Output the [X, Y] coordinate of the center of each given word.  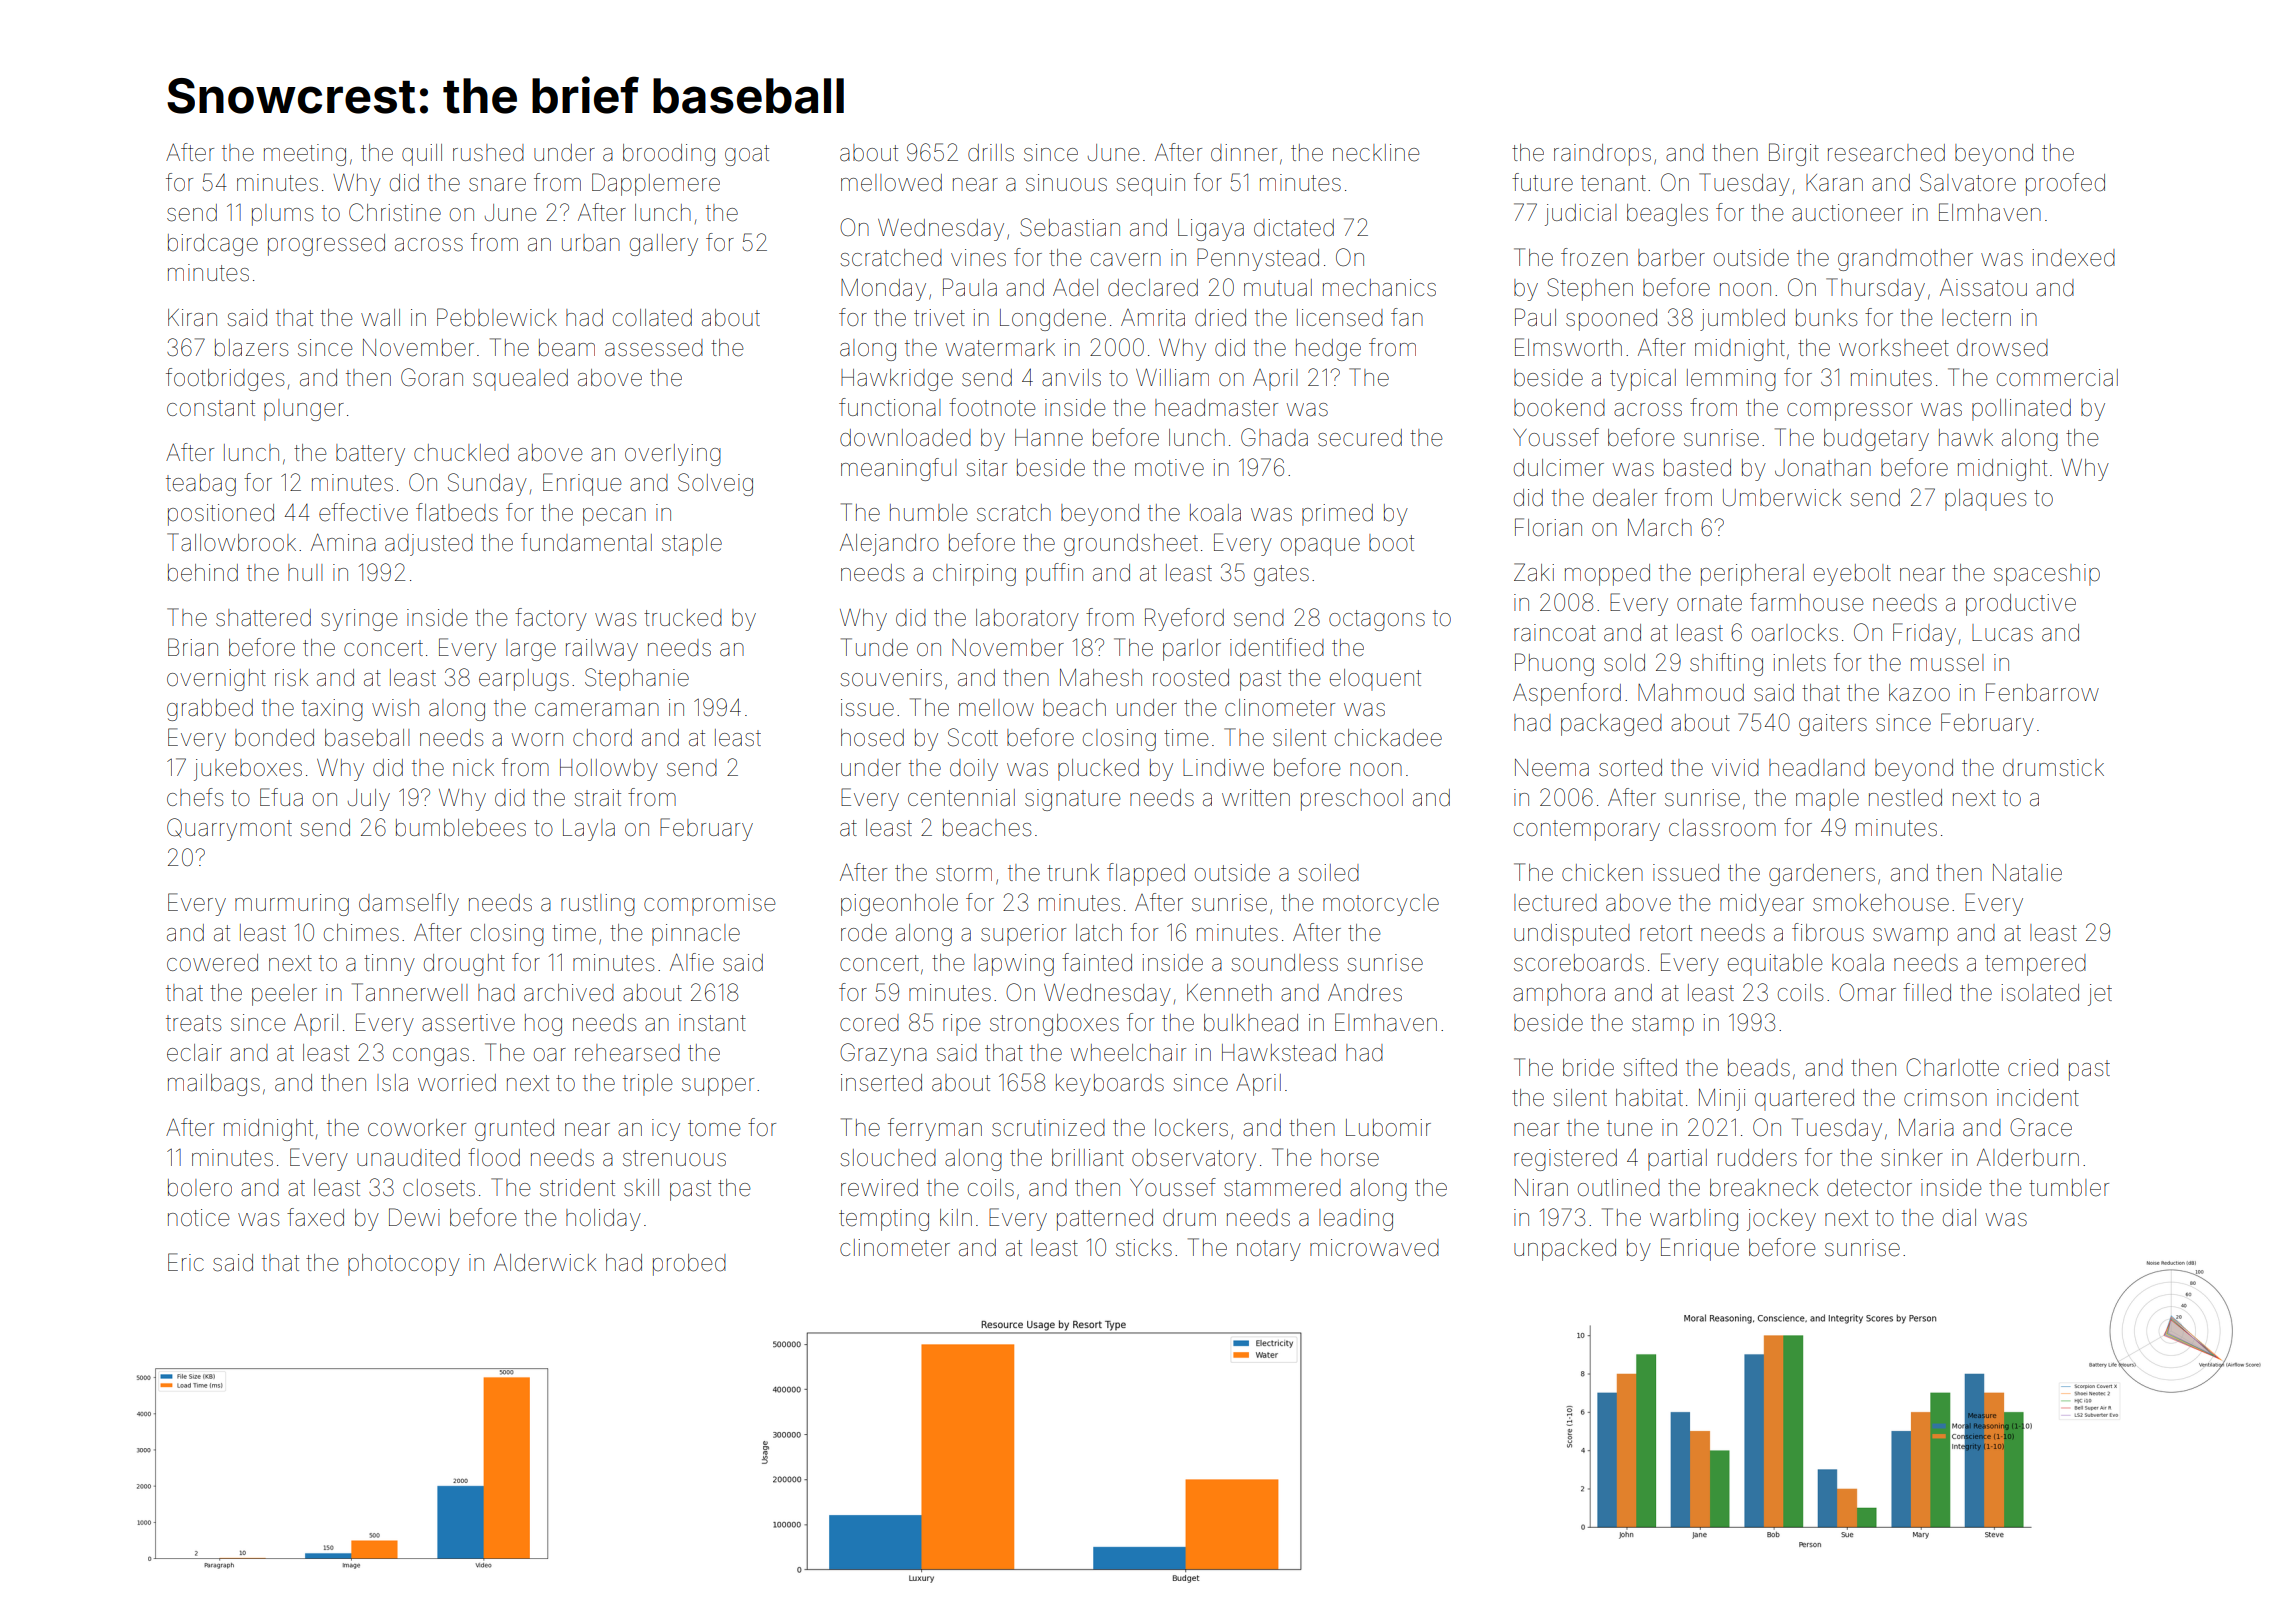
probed [689, 1265]
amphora [1559, 995]
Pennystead [1258, 259]
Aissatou [1983, 287]
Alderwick [545, 1262]
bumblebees [461, 828]
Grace [2041, 1127]
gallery [664, 245]
